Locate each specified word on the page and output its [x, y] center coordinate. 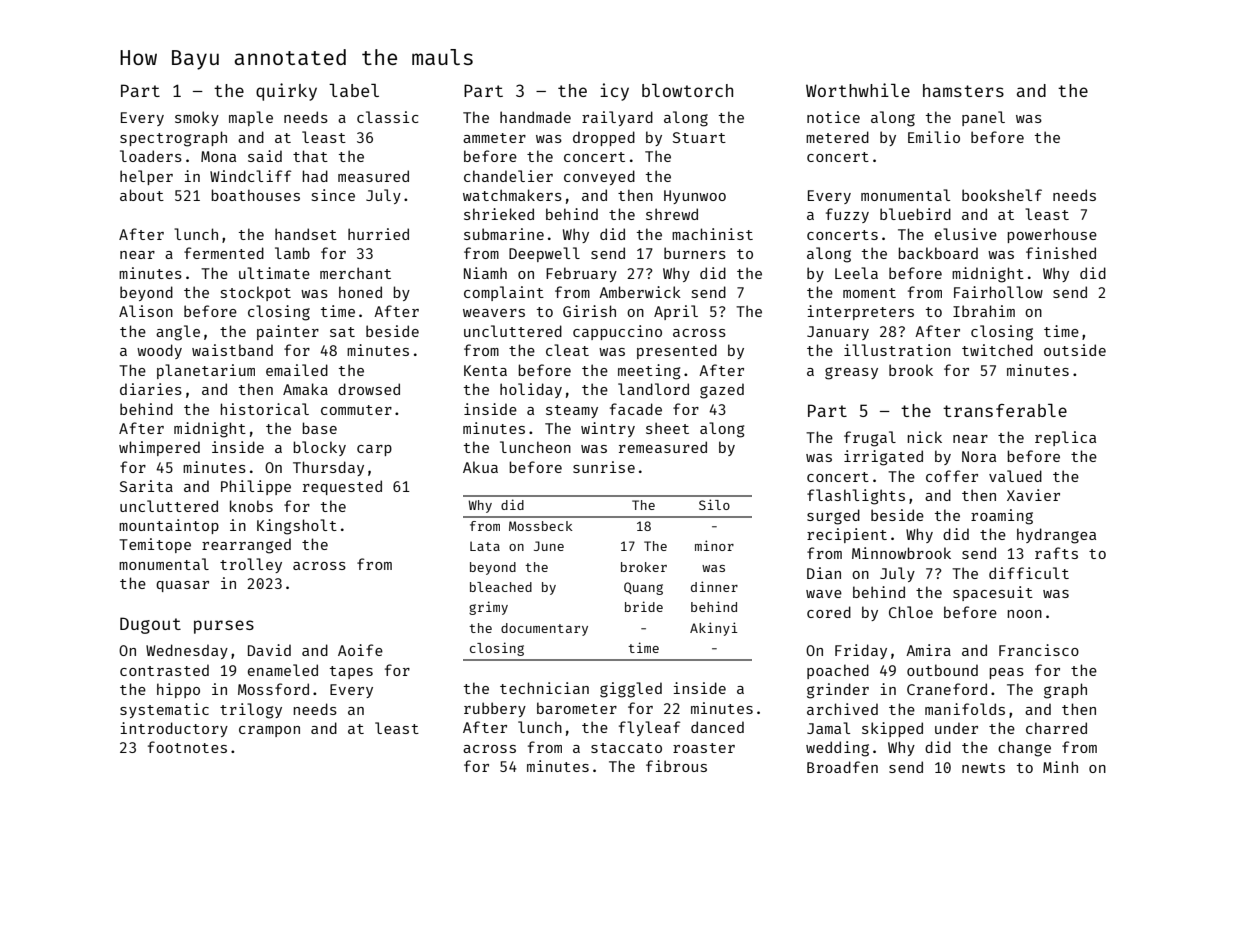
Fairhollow [998, 292]
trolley [251, 565]
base [319, 428]
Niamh [485, 273]
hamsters [963, 90]
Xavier [1033, 495]
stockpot [256, 293]
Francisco [1039, 650]
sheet [667, 428]
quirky [286, 92]
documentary [544, 629]
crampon [269, 731]
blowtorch [687, 90]
